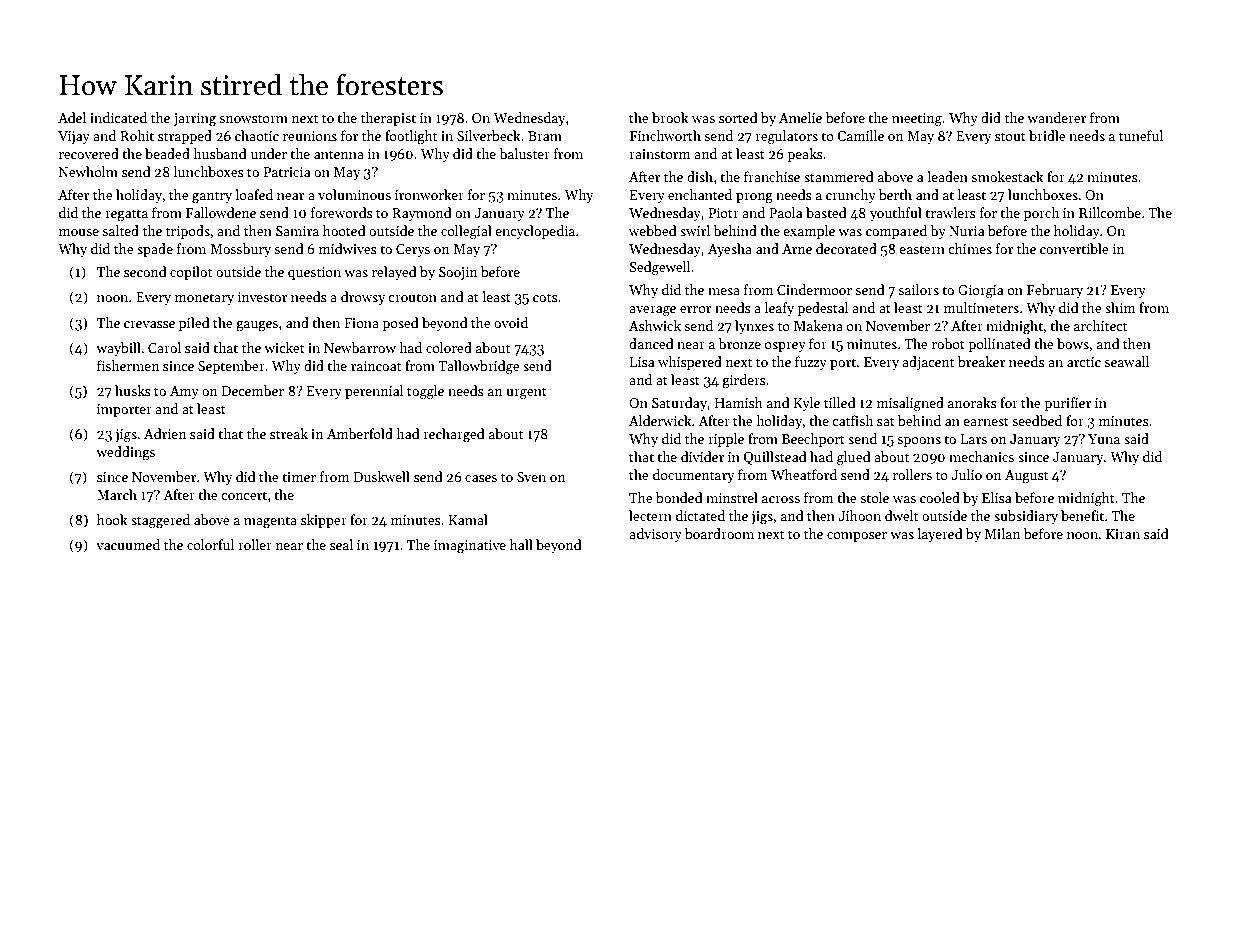  What do you see at coordinates (210, 544) in the screenshot?
I see `colorful` at bounding box center [210, 544].
